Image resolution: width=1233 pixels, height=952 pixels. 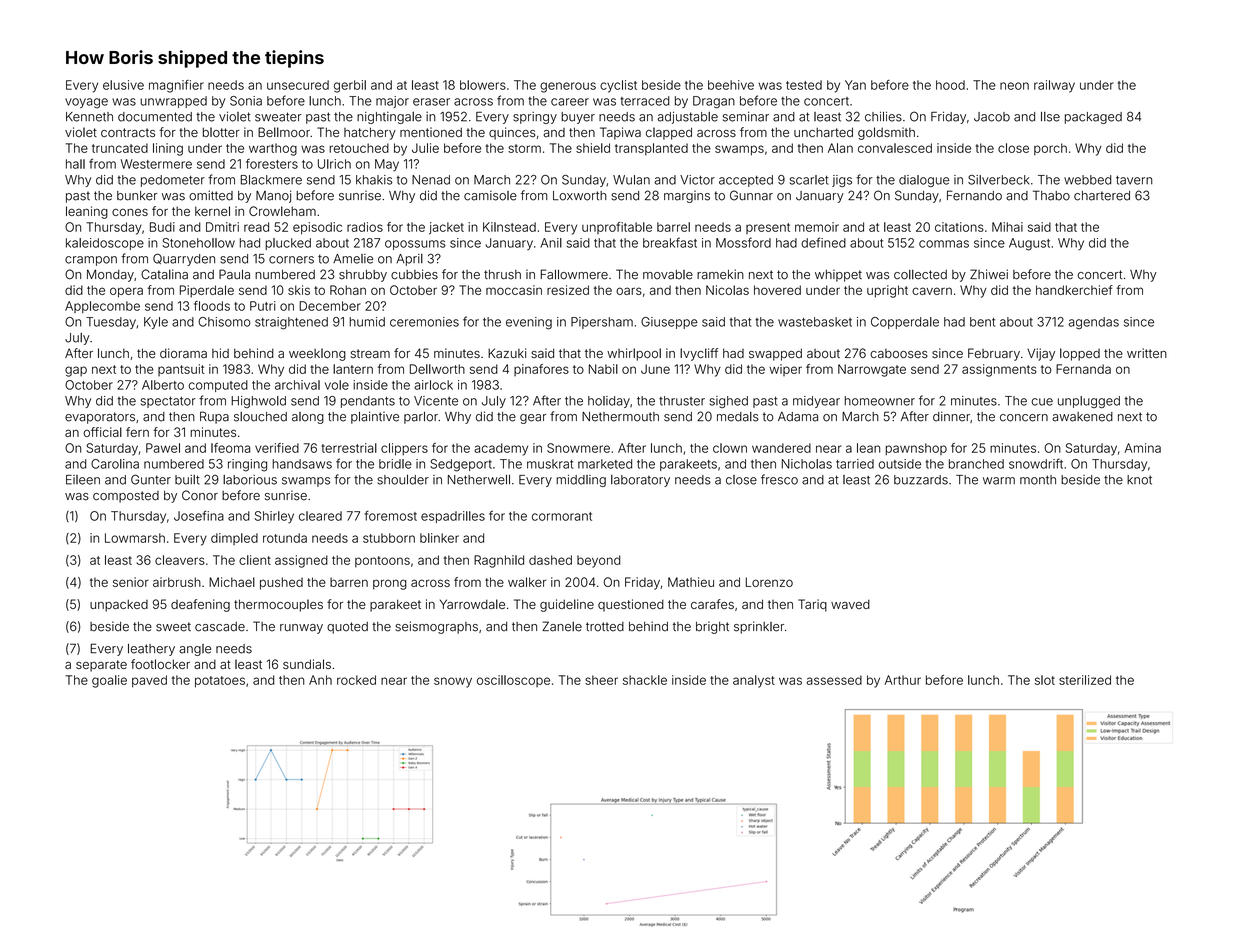 What do you see at coordinates (149, 681) in the document?
I see `paved` at bounding box center [149, 681].
